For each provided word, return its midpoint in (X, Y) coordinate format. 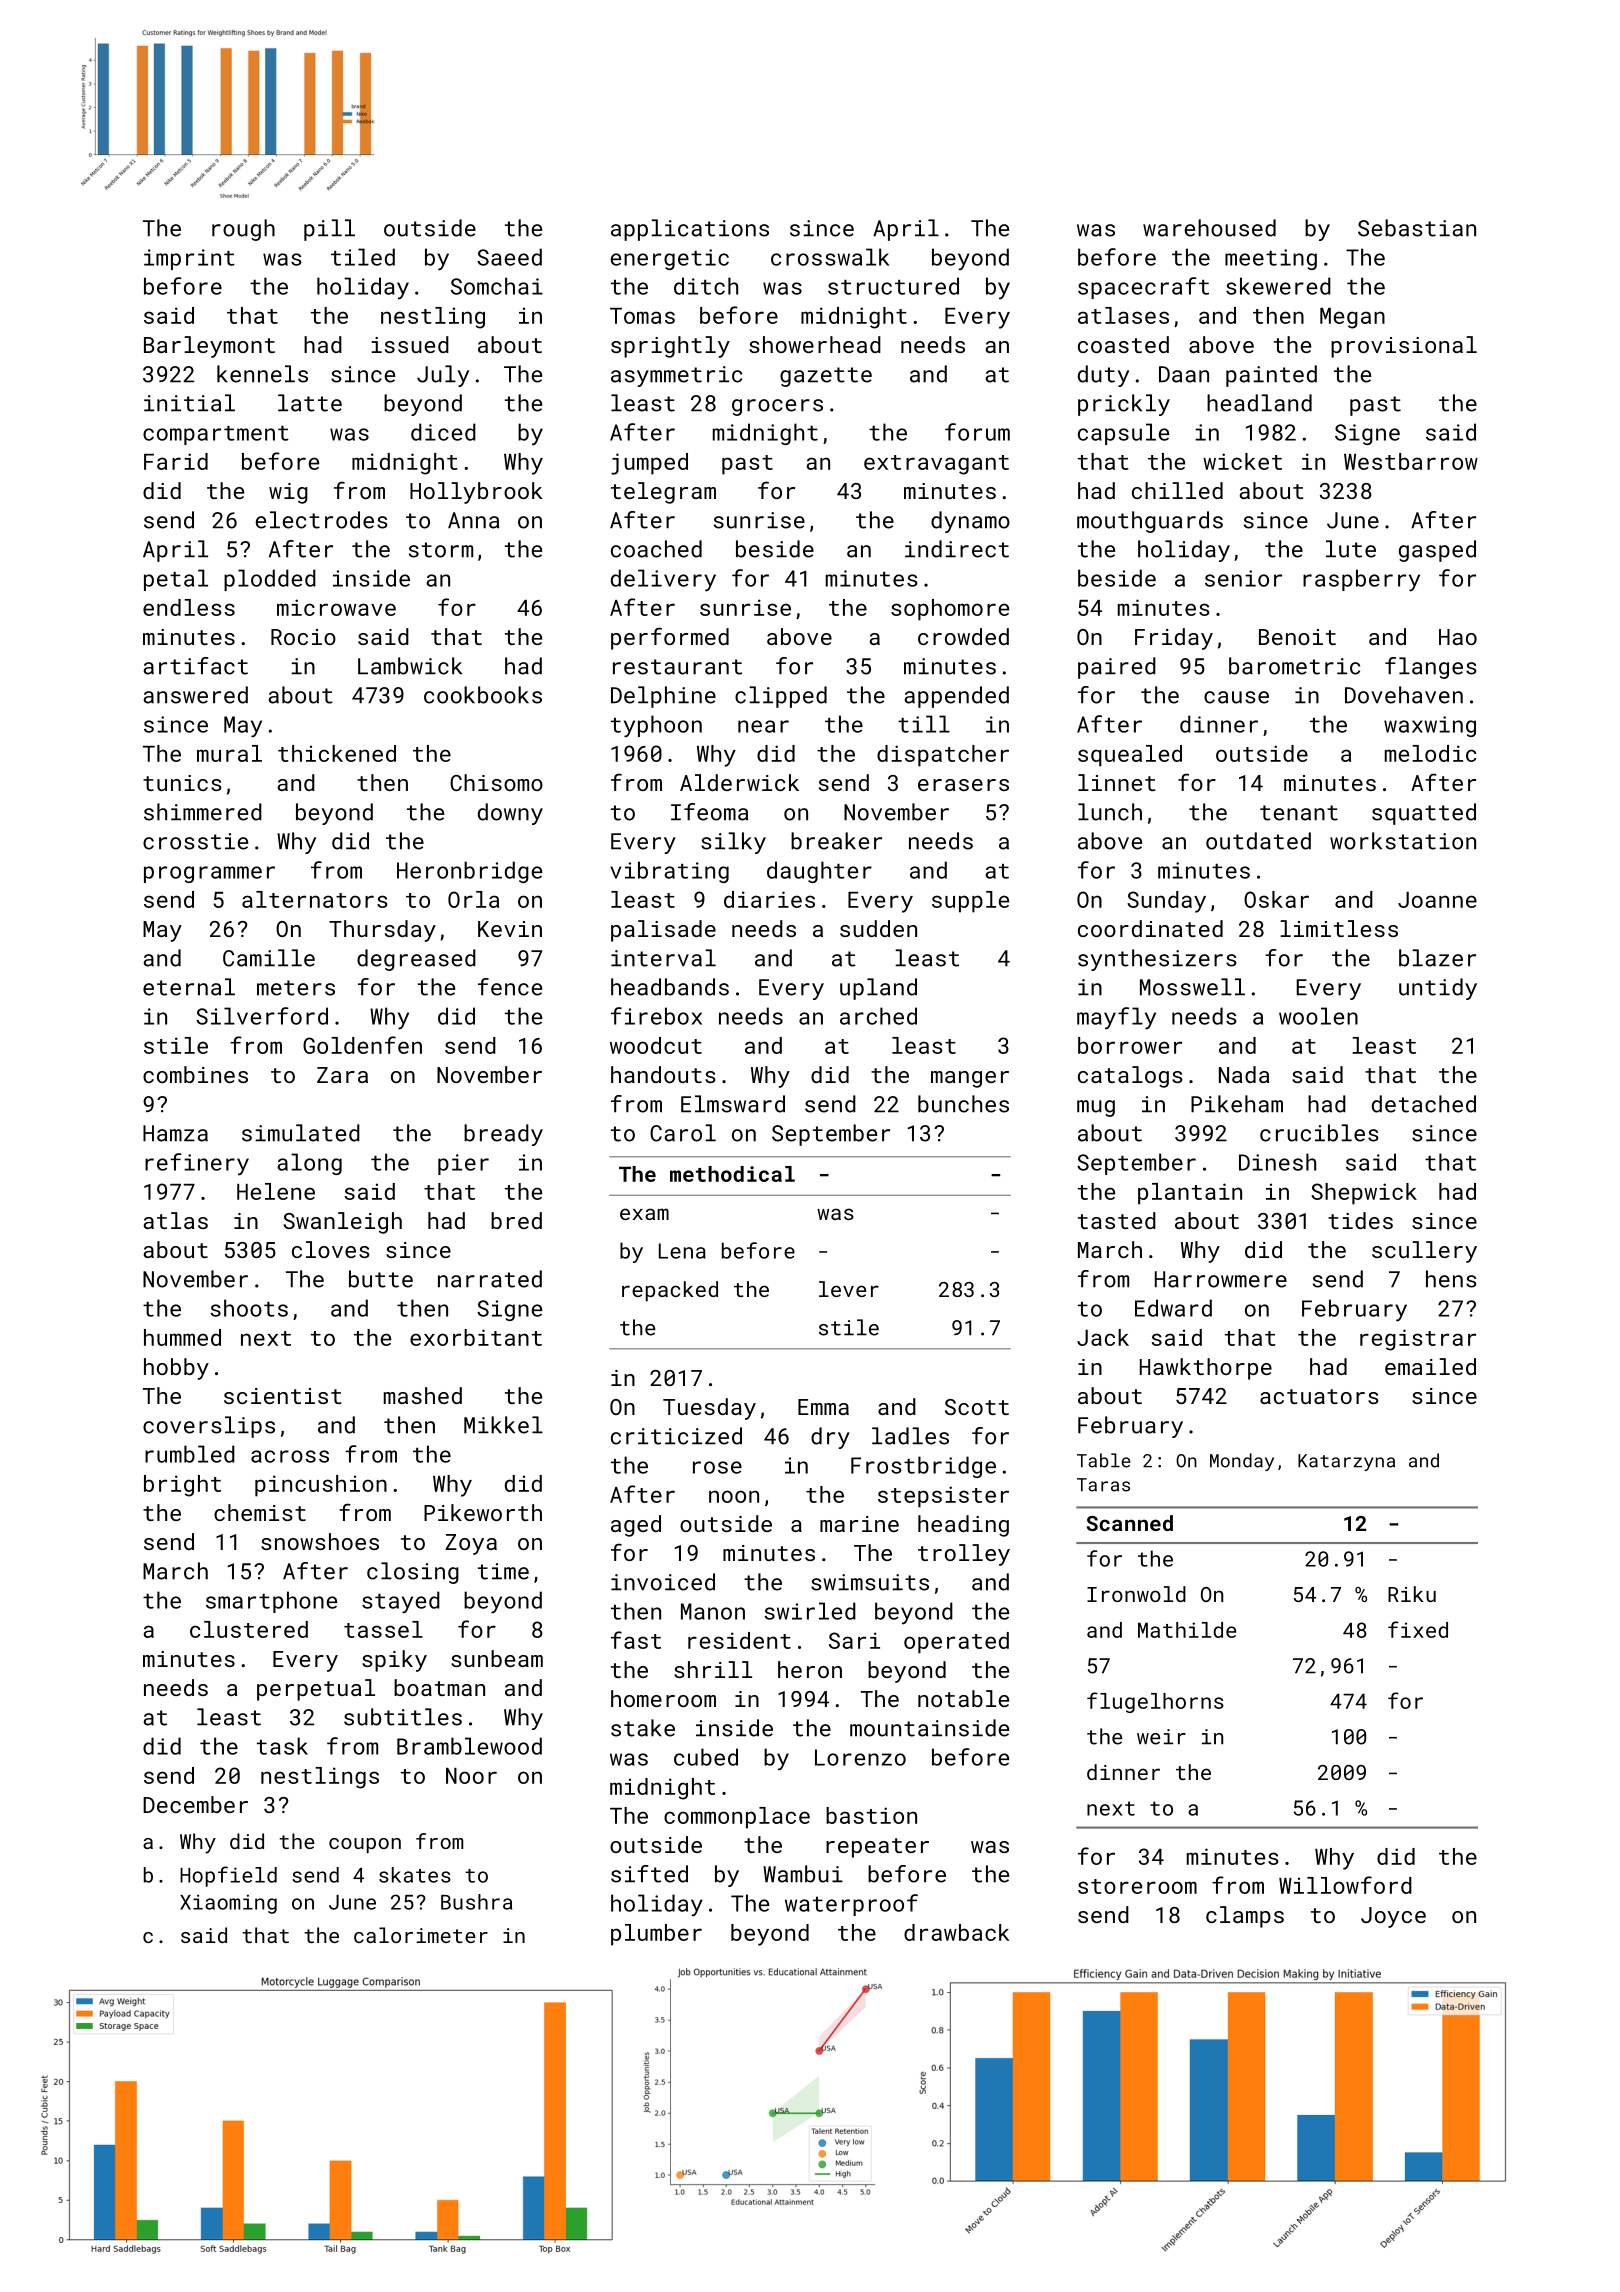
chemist (260, 1512)
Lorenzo (860, 1757)
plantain (1190, 1194)
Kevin (510, 929)
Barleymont (209, 347)
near (763, 726)
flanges (1430, 668)
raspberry (1361, 580)
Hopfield (228, 1876)
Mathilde (1187, 1630)
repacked (670, 1291)
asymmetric (676, 376)
